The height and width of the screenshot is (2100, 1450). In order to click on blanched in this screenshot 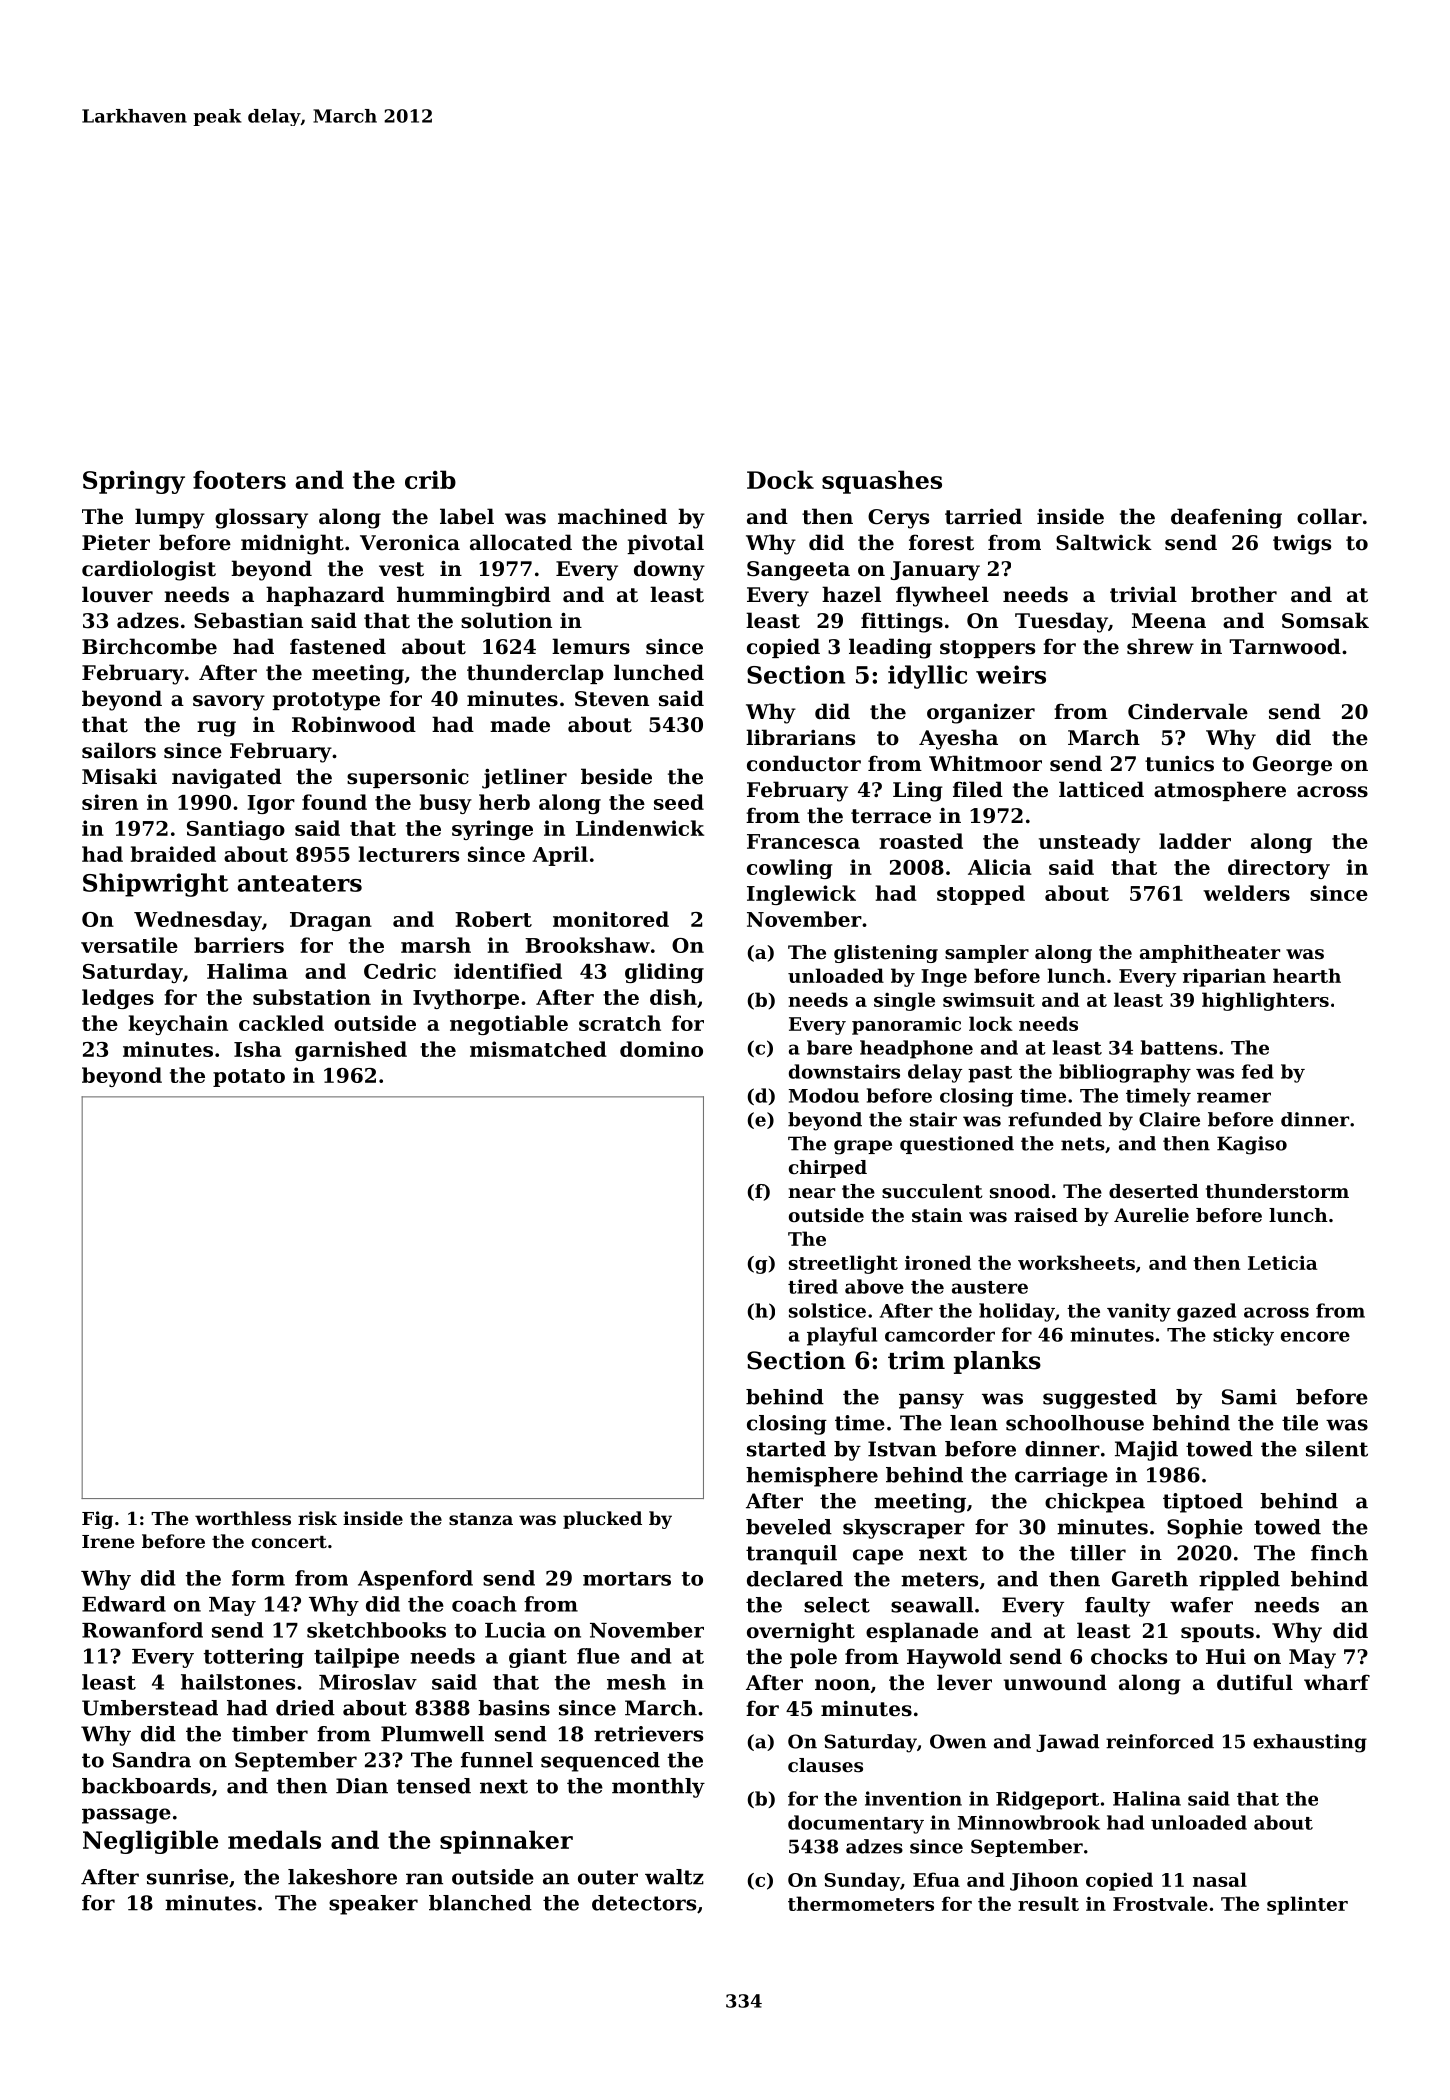, I will do `click(480, 1903)`.
